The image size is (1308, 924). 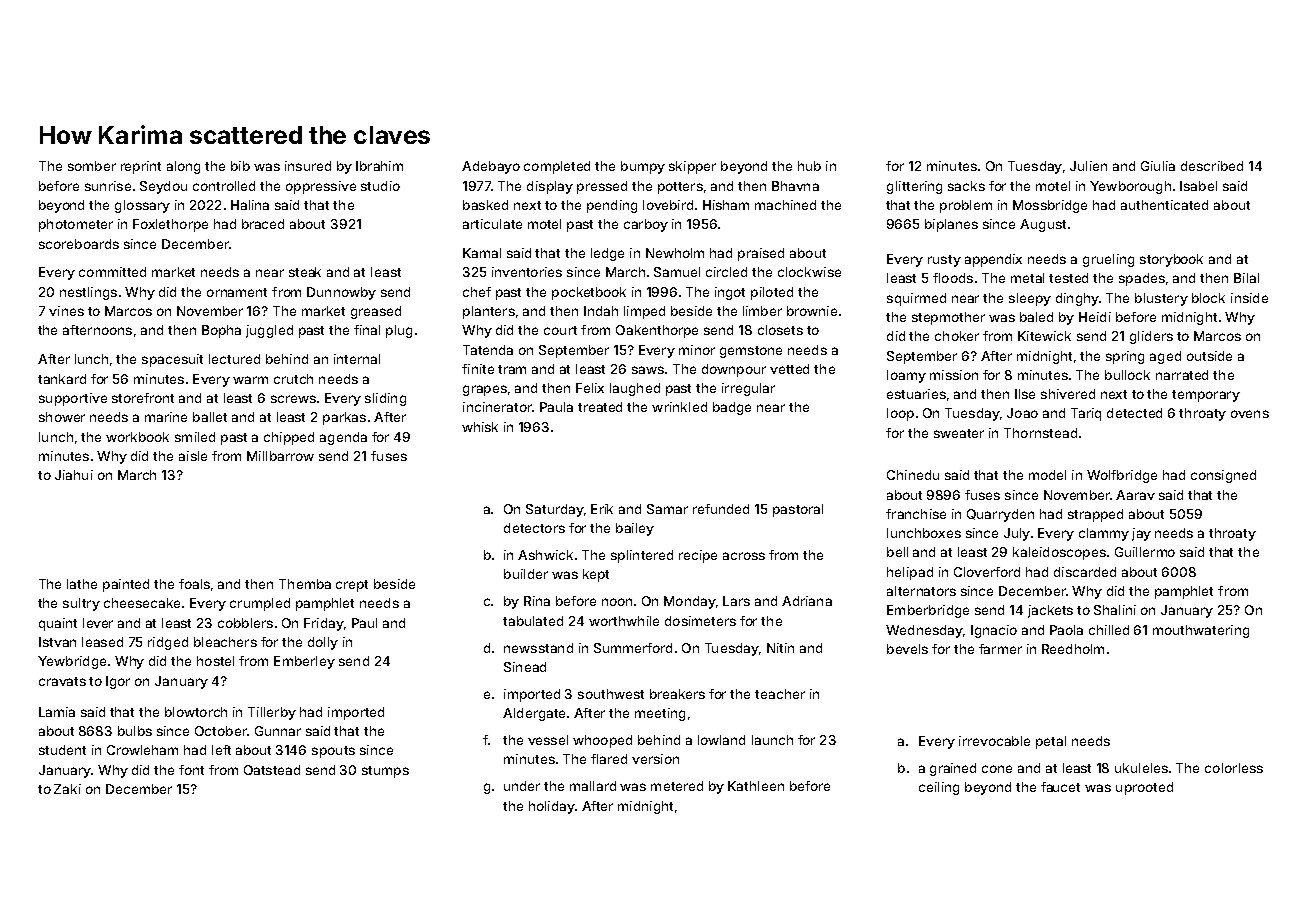 I want to click on Kathleen, so click(x=756, y=786).
